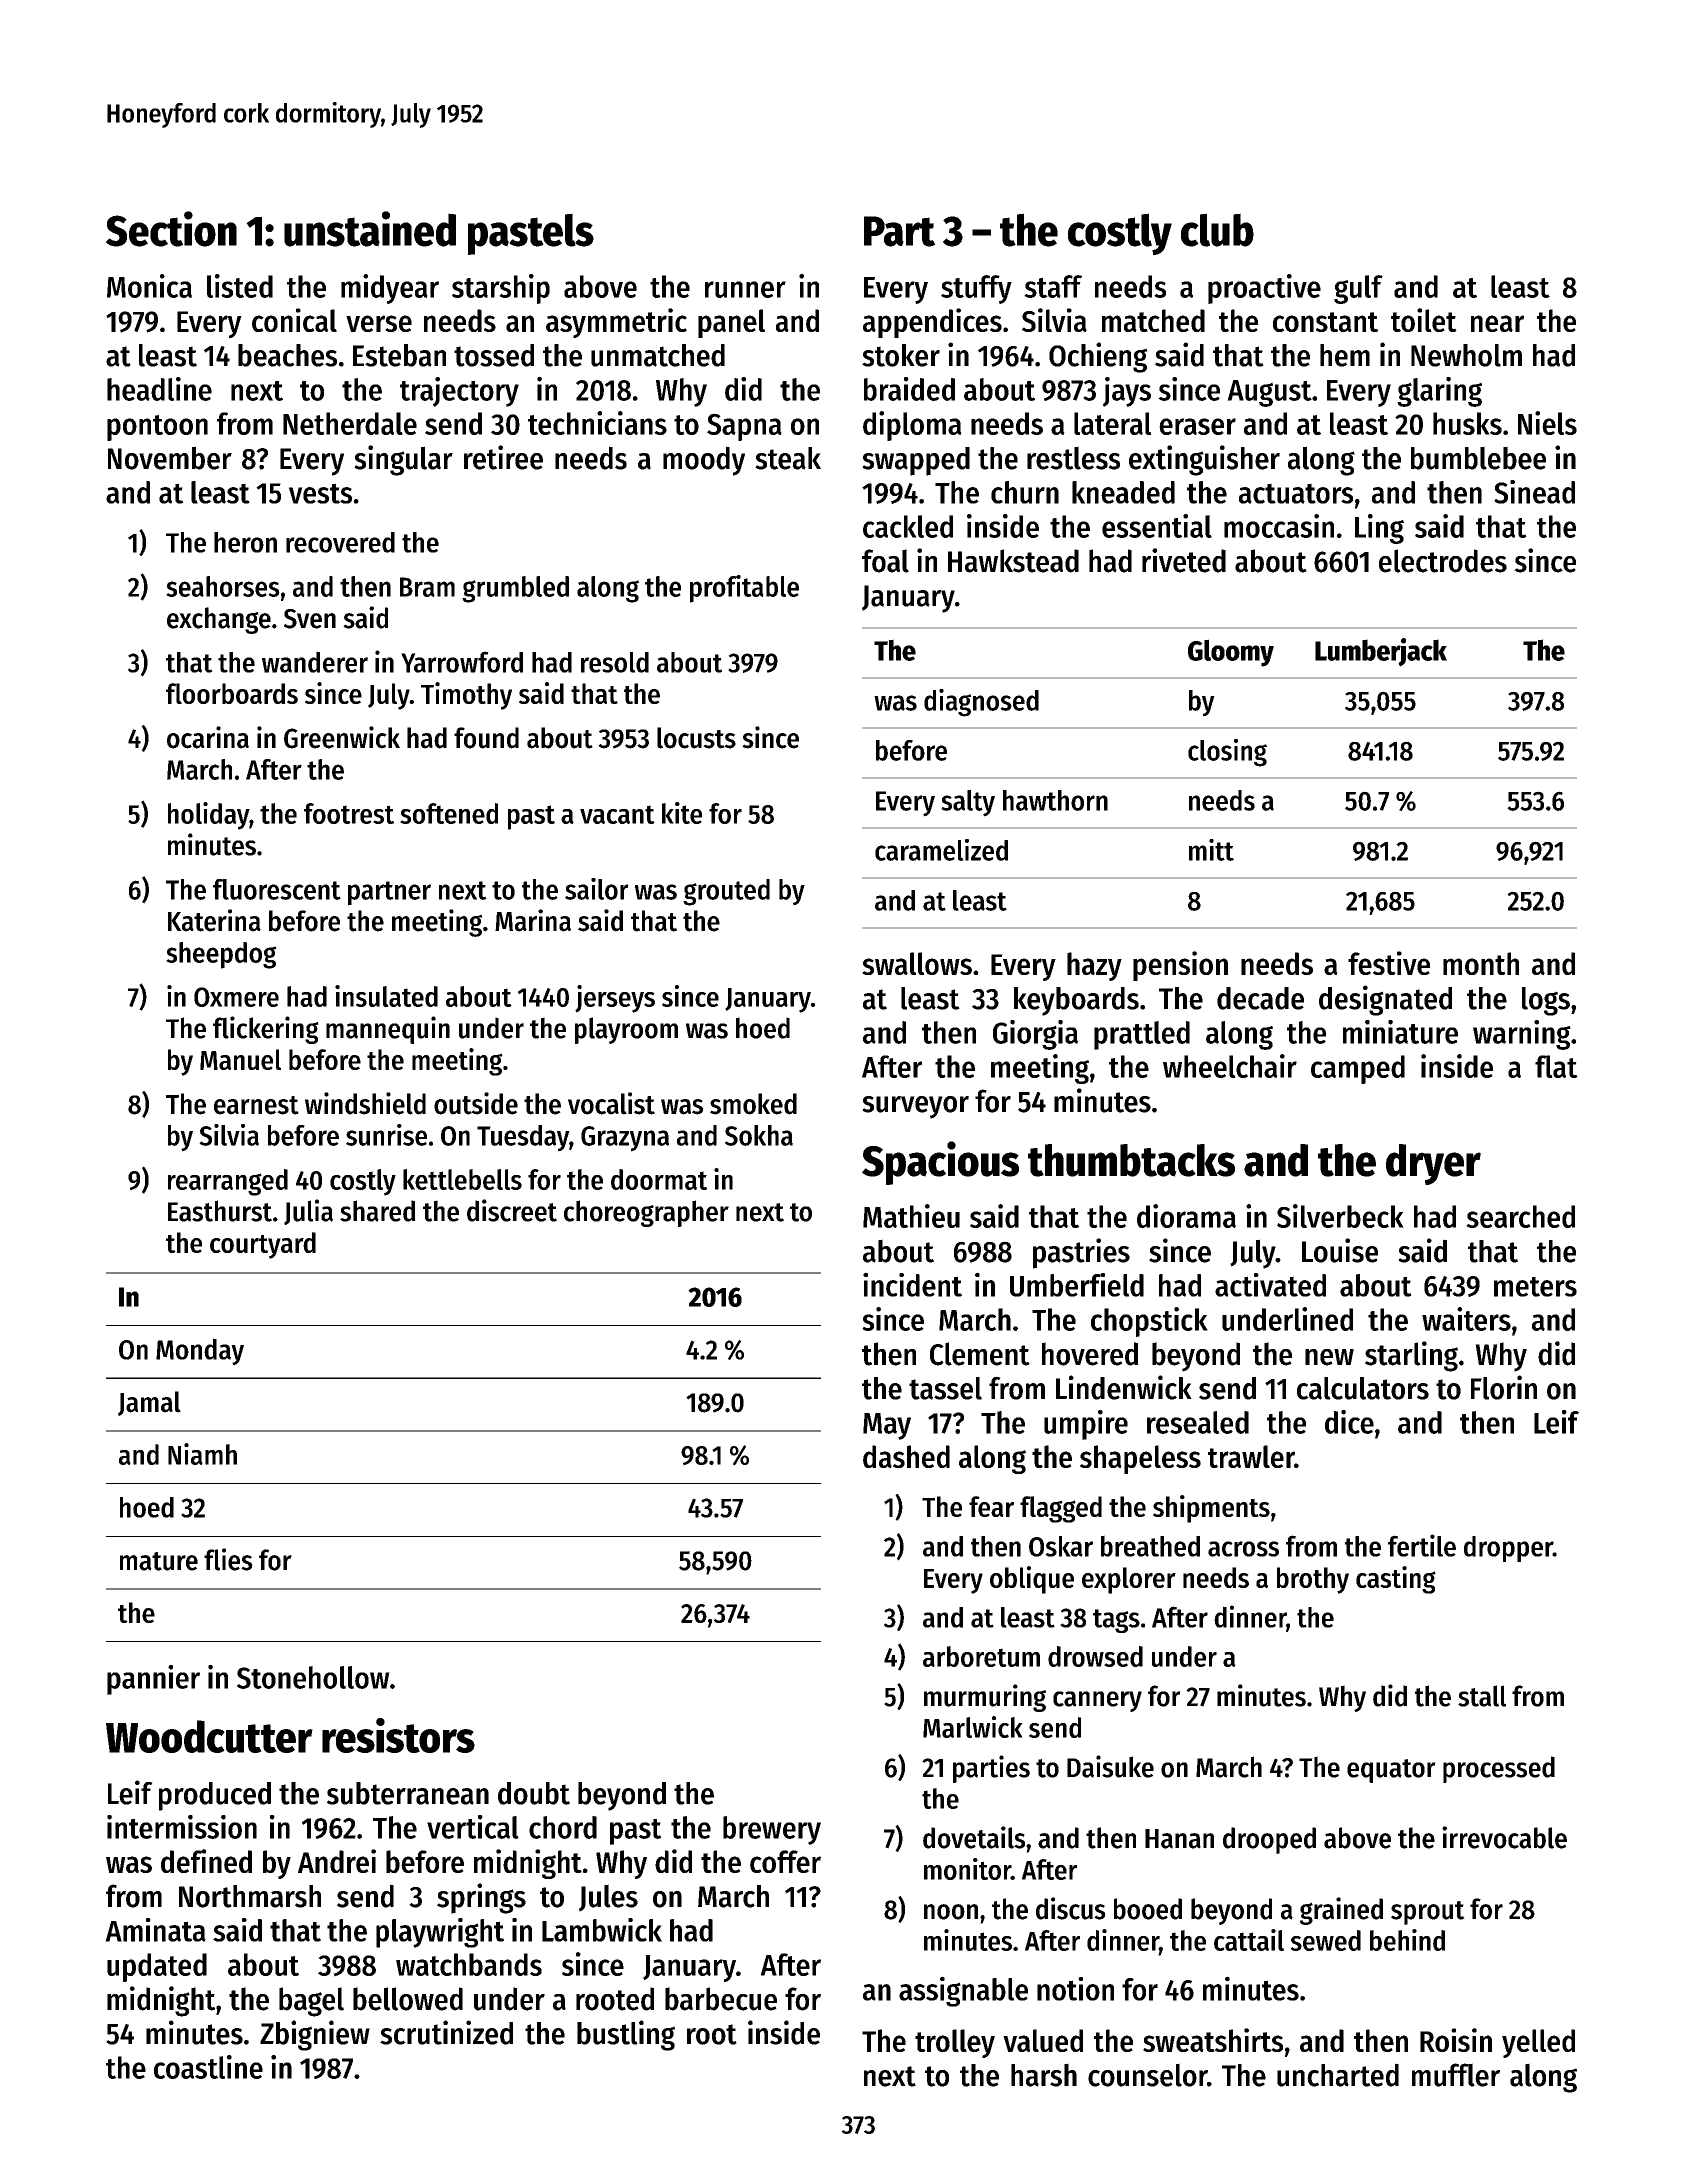  What do you see at coordinates (1217, 230) in the screenshot?
I see `club` at bounding box center [1217, 230].
